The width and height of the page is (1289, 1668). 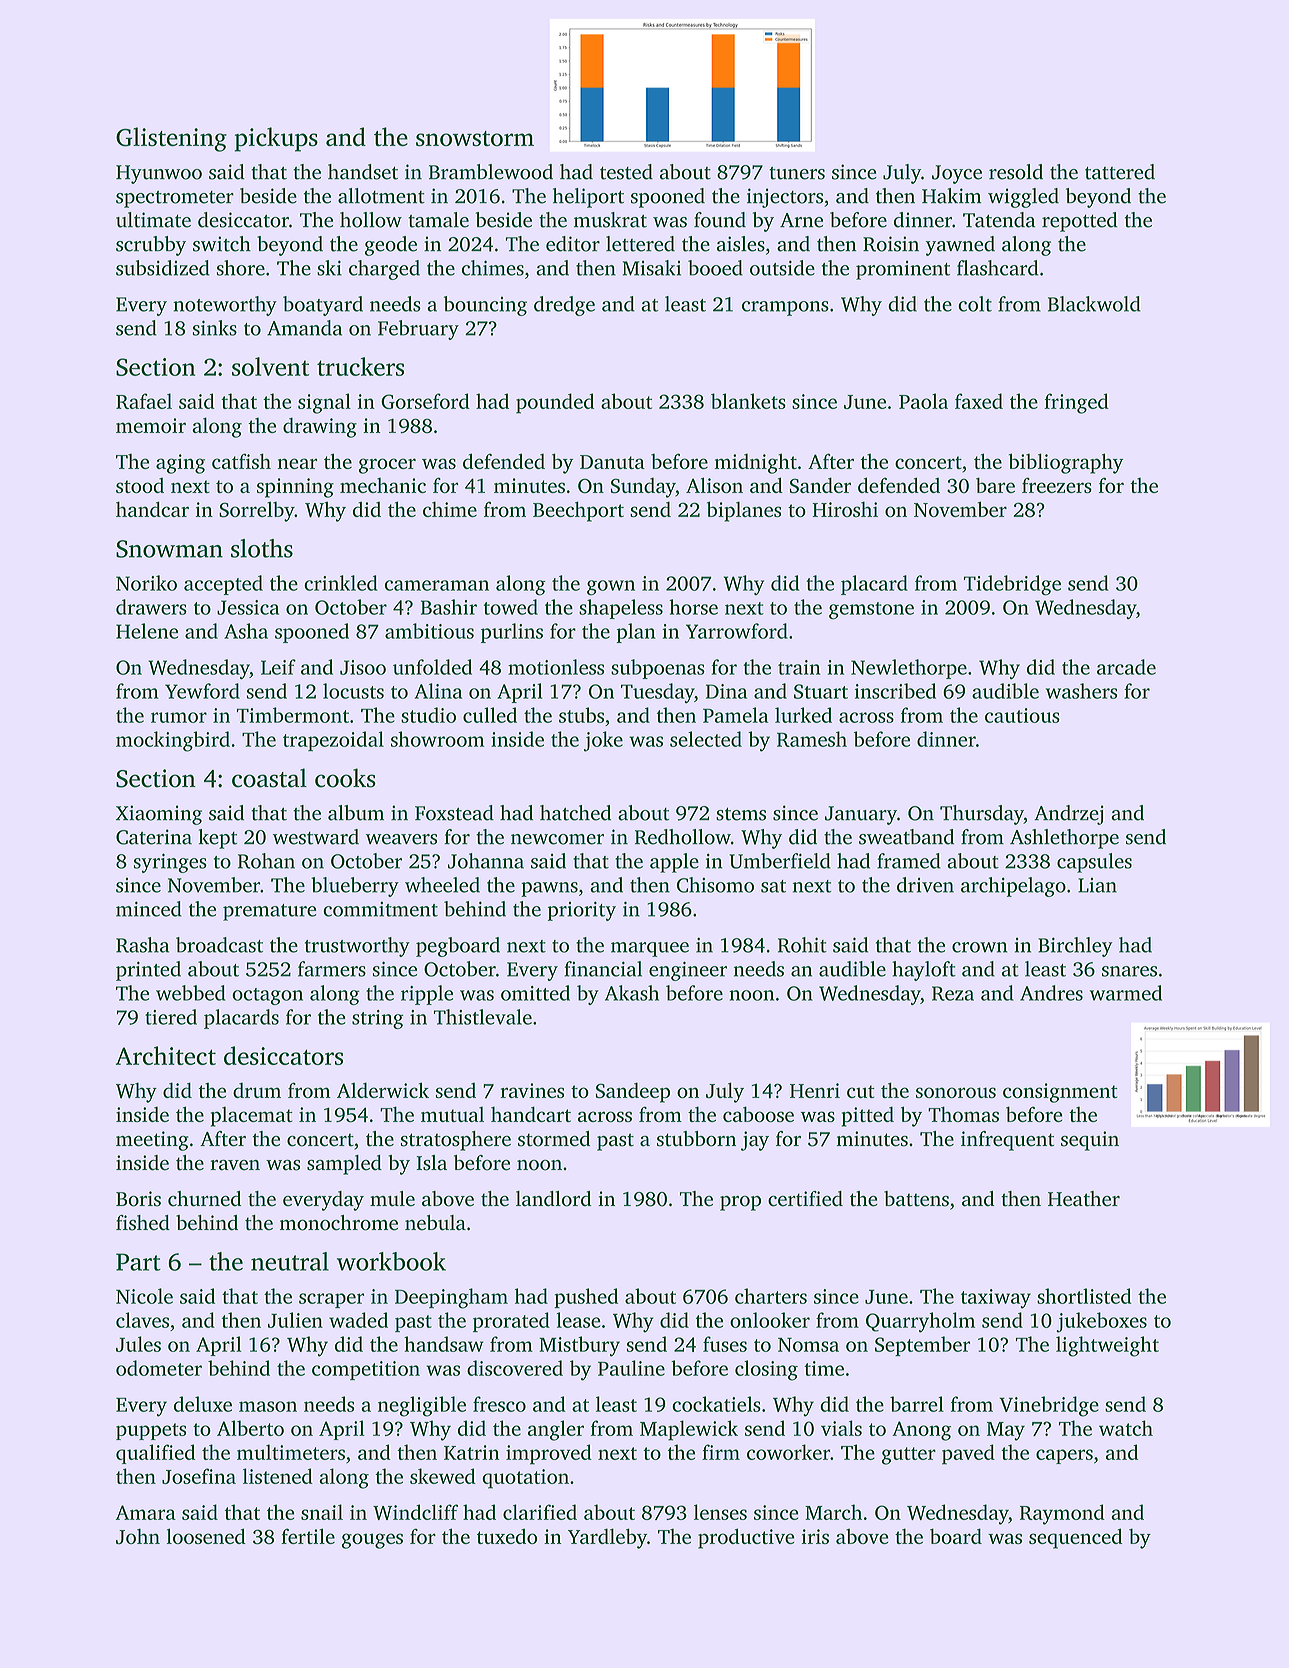 I want to click on Glistening, so click(x=171, y=139).
